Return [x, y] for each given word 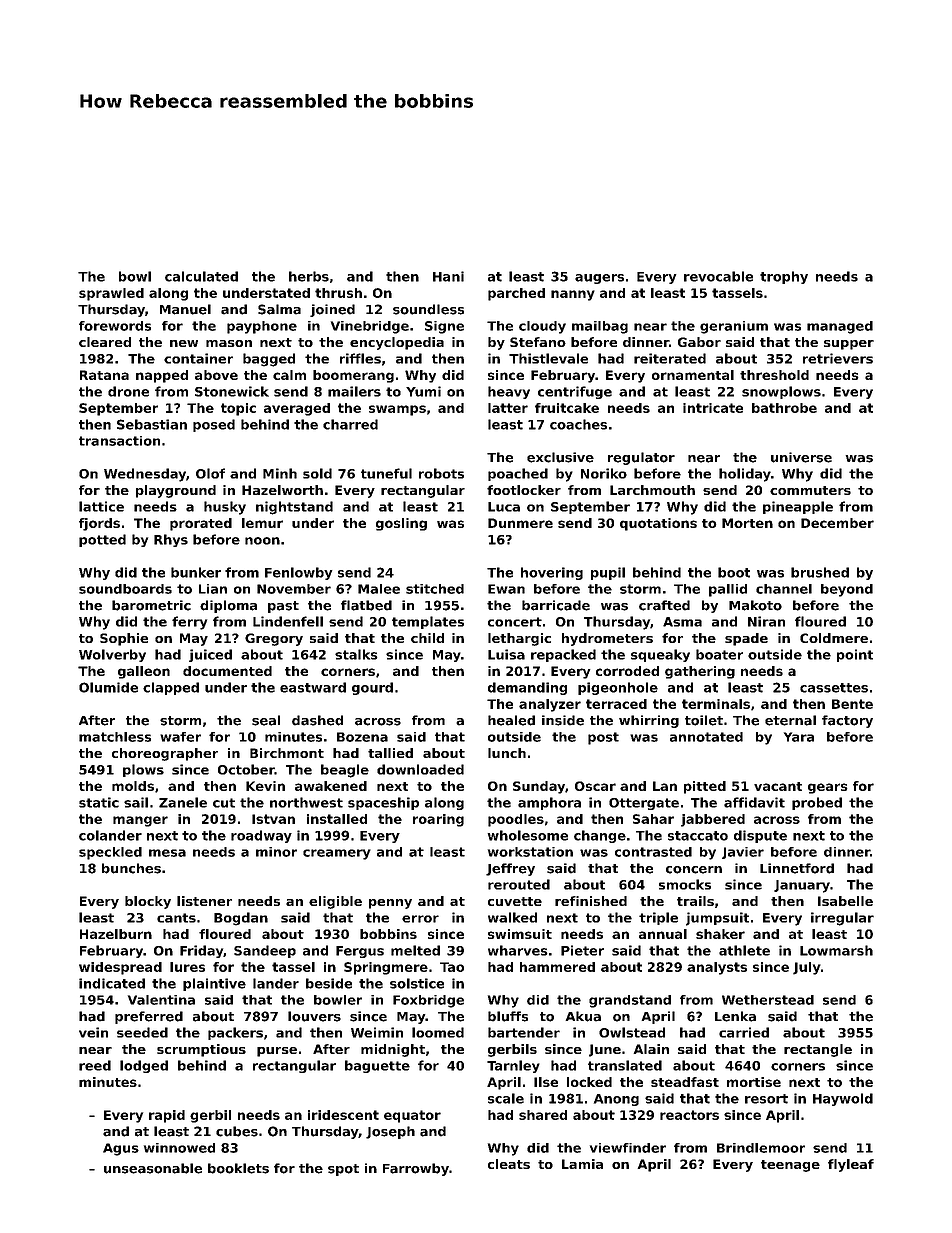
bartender [524, 1032]
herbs [309, 276]
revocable [718, 276]
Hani [448, 276]
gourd [372, 688]
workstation [530, 852]
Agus [121, 1149]
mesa [167, 853]
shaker [720, 934]
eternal [790, 720]
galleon [144, 672]
